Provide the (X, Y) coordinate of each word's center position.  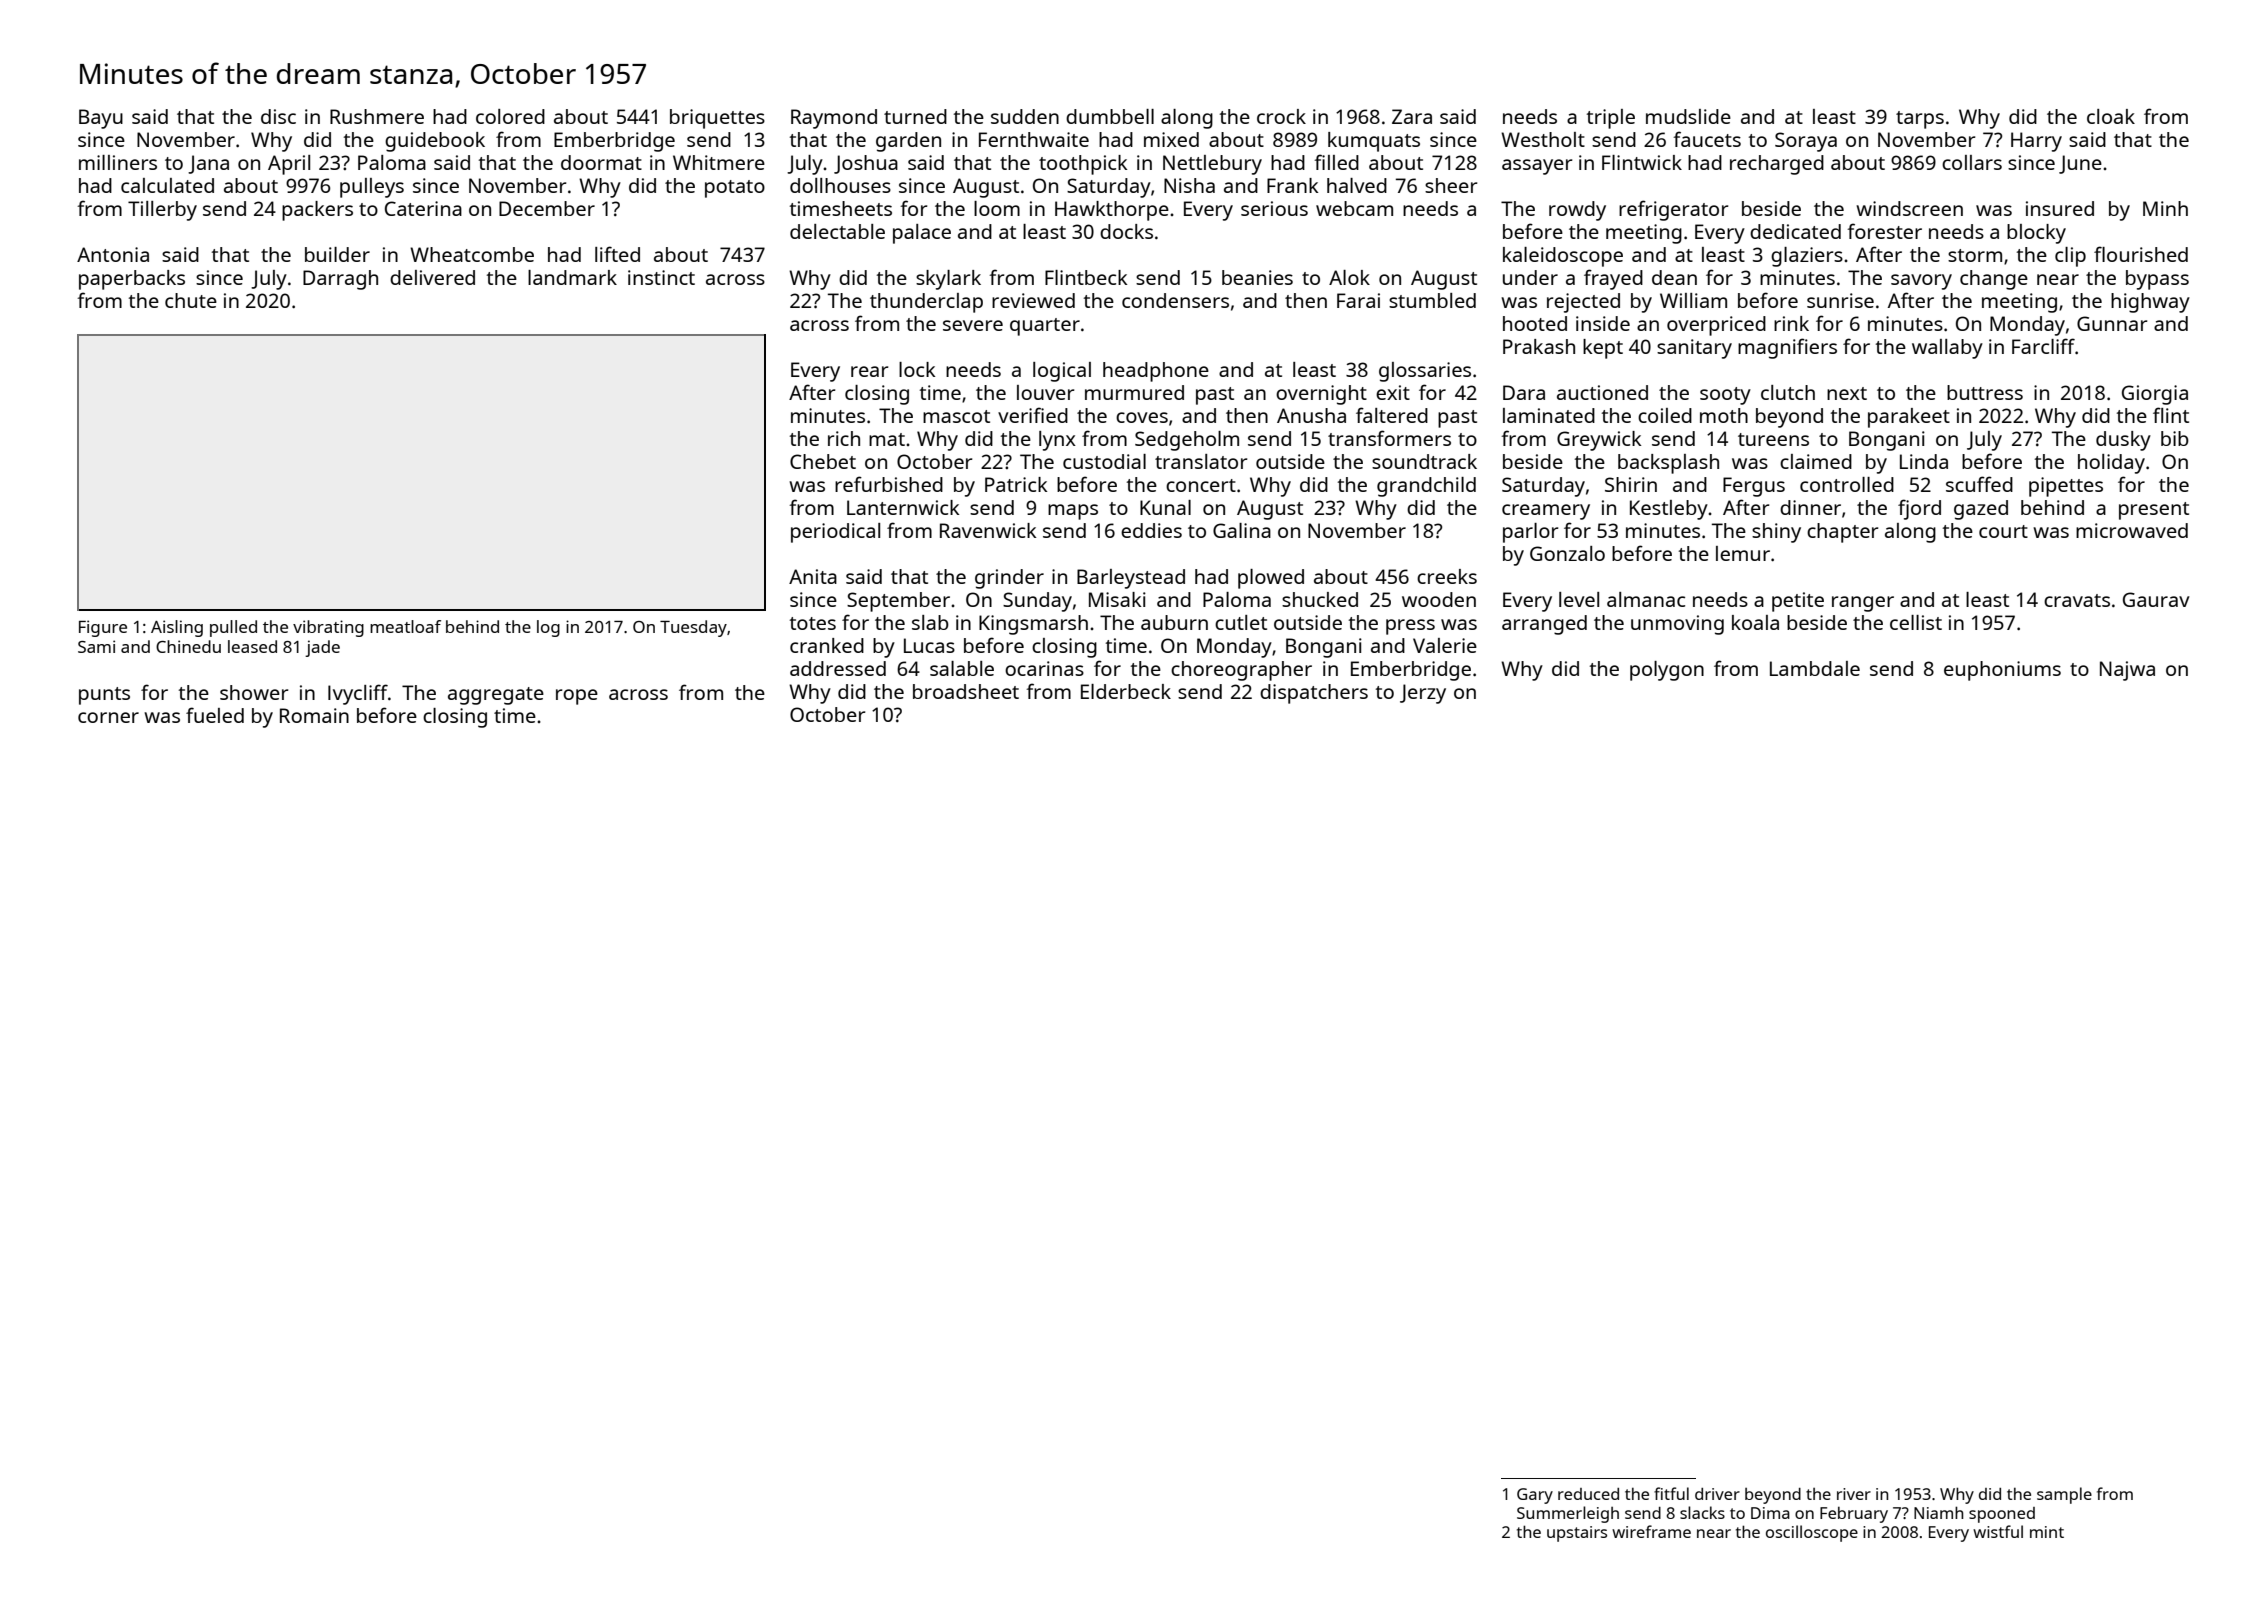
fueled (215, 715)
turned (915, 116)
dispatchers (1314, 694)
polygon (1667, 671)
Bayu (101, 119)
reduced (1588, 1494)
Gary (1535, 1496)
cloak (2111, 116)
